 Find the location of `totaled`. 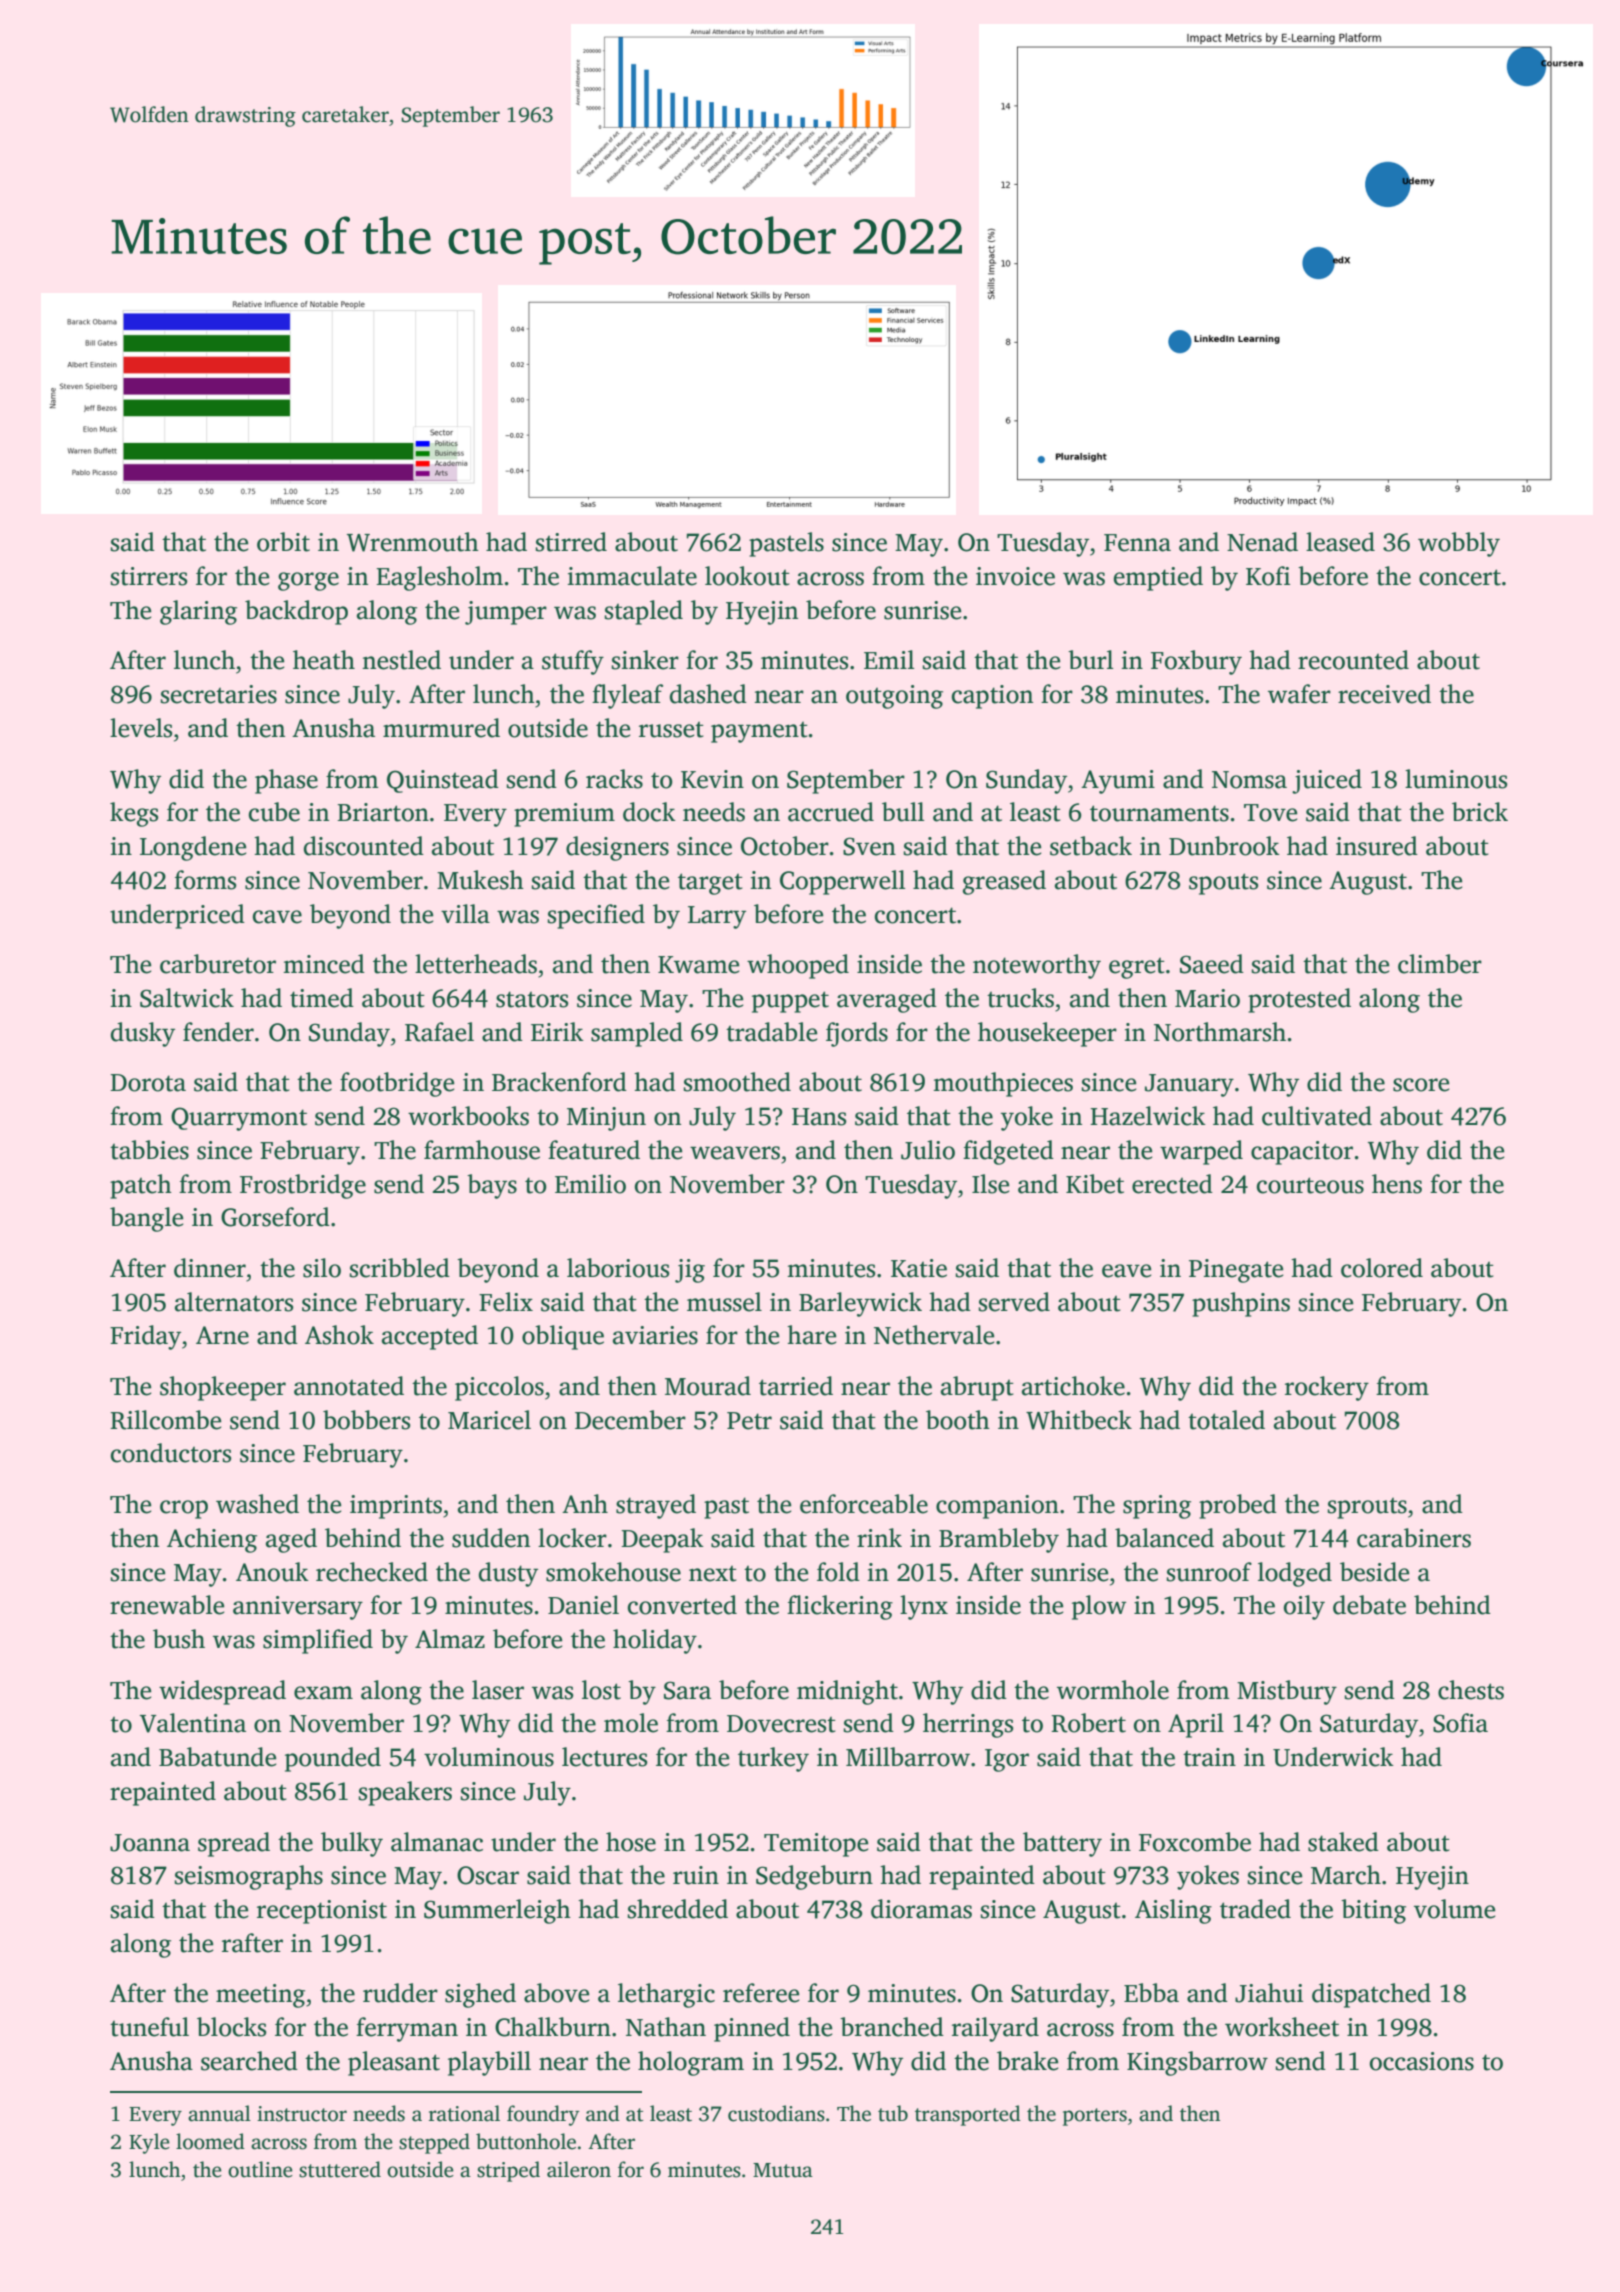

totaled is located at coordinates (1226, 1420).
